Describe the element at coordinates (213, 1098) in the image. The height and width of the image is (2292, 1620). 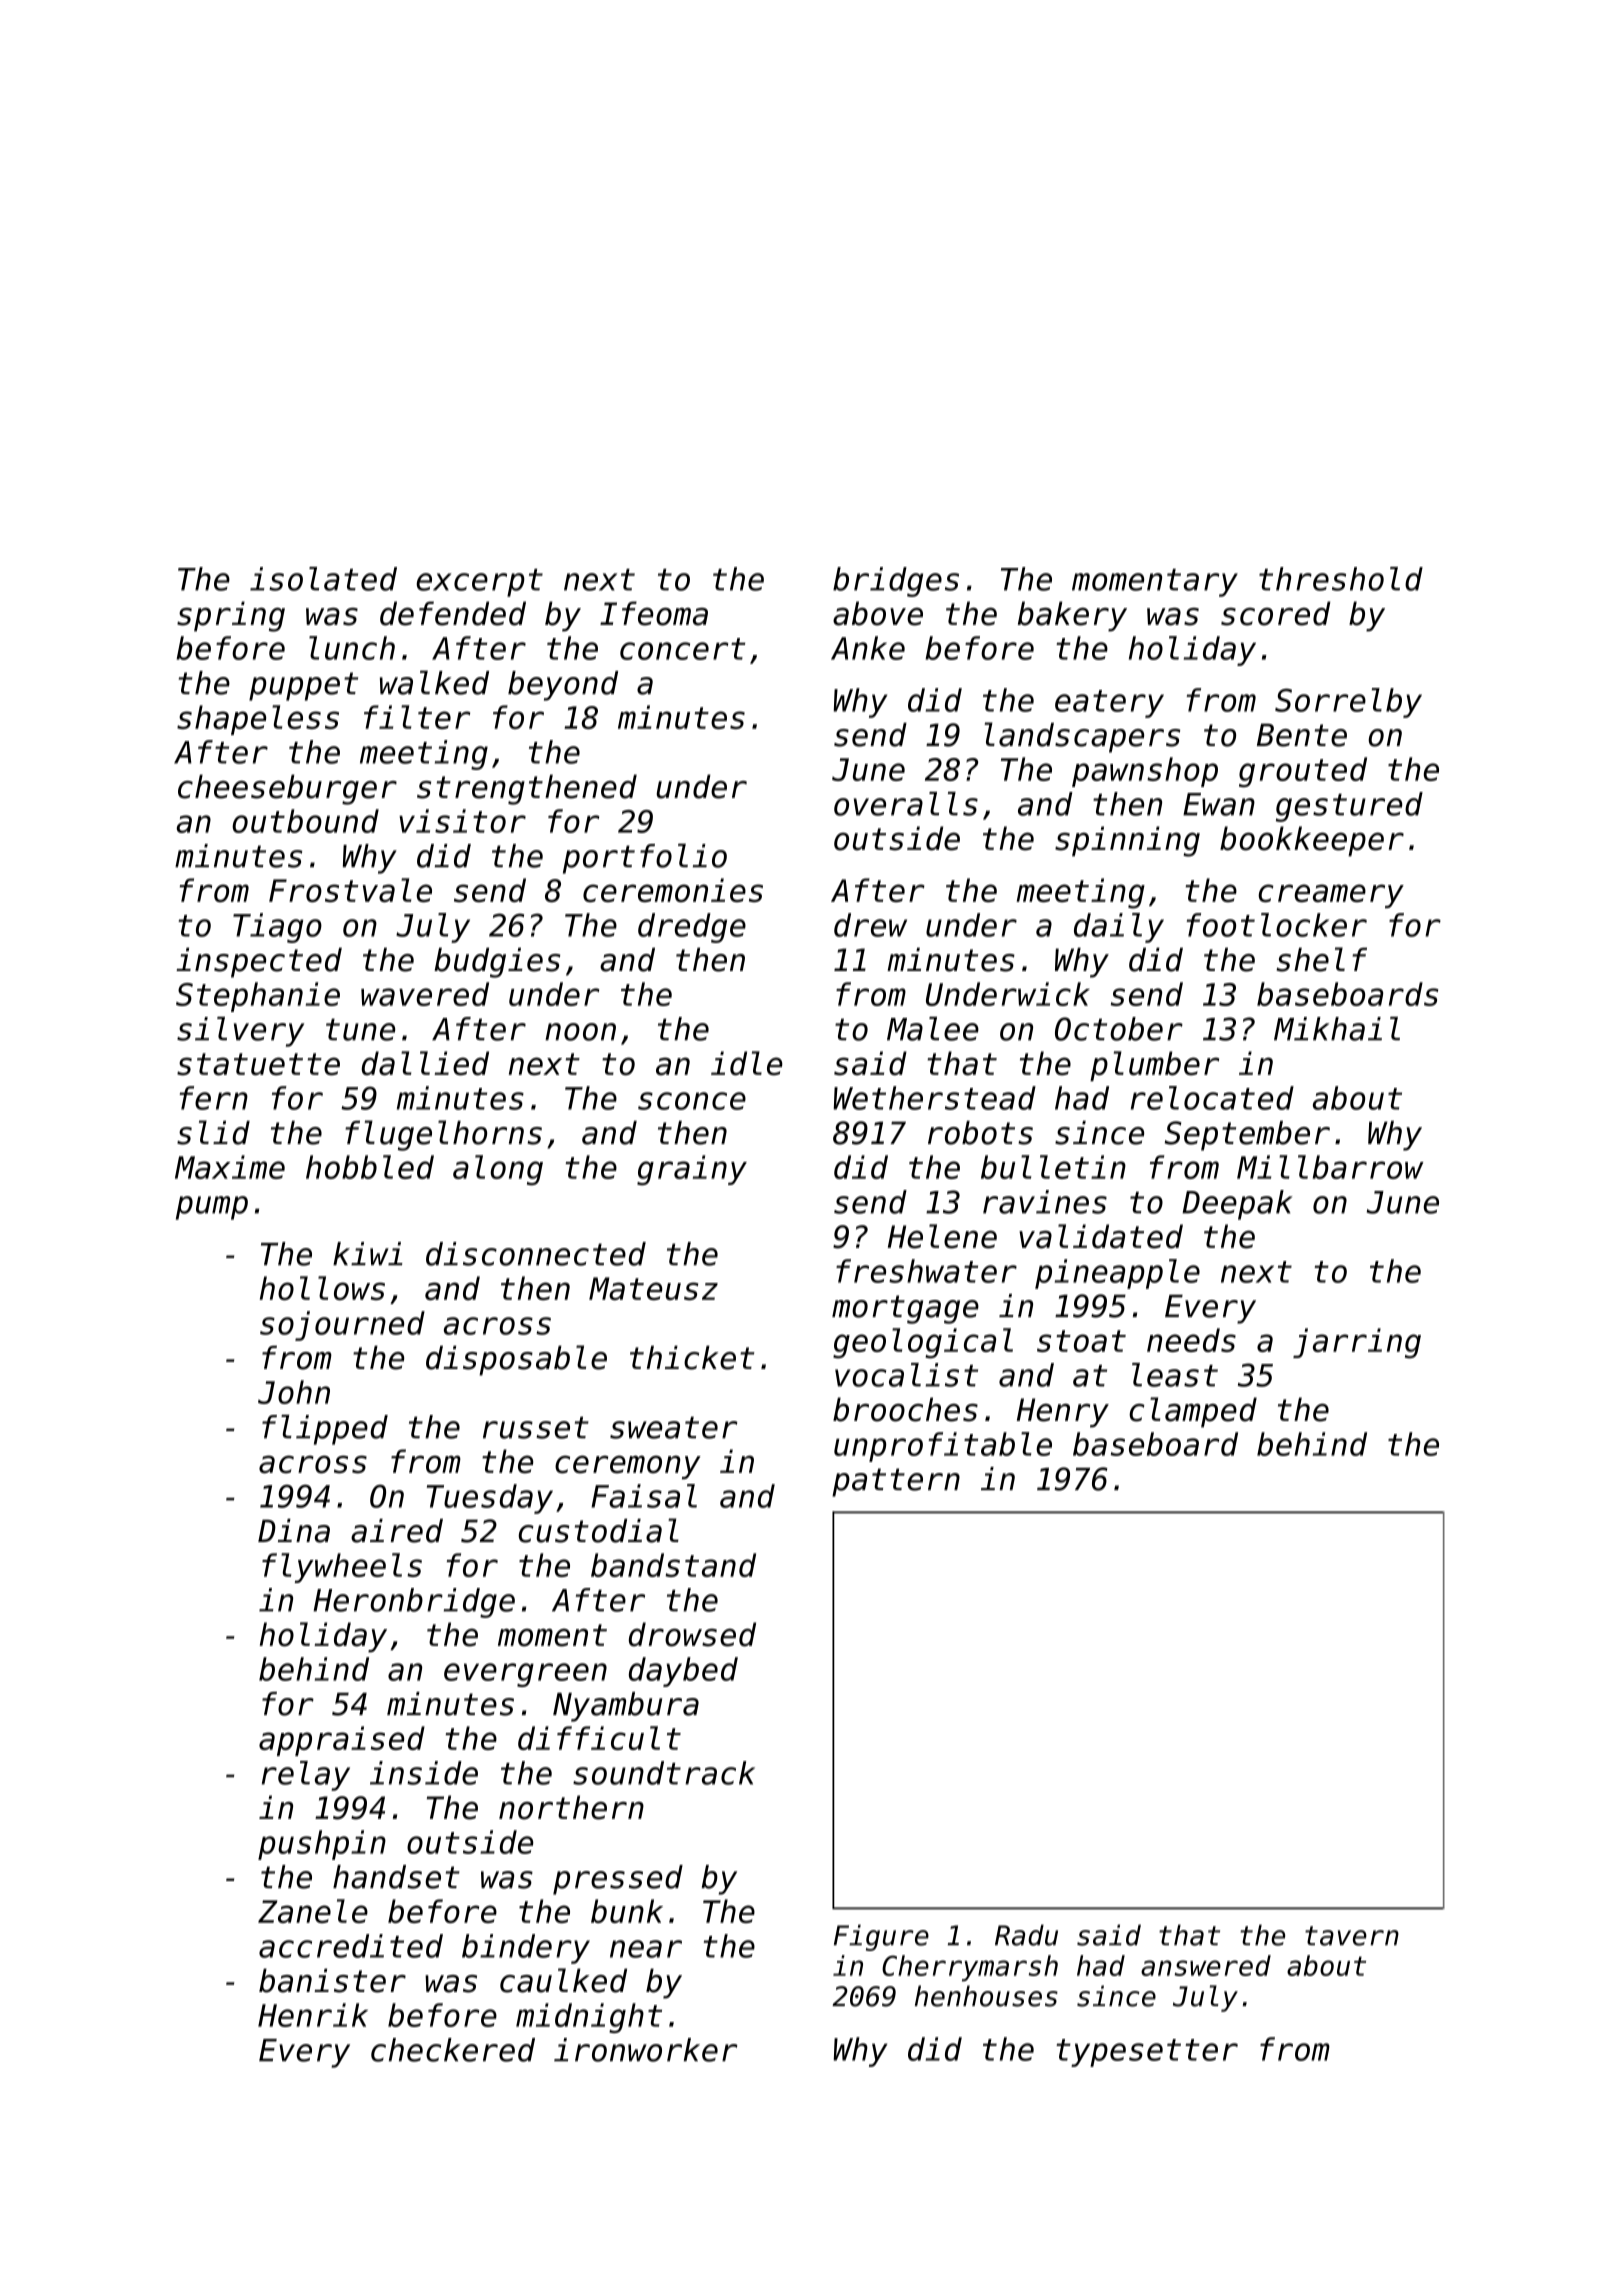
I see `fern` at that location.
